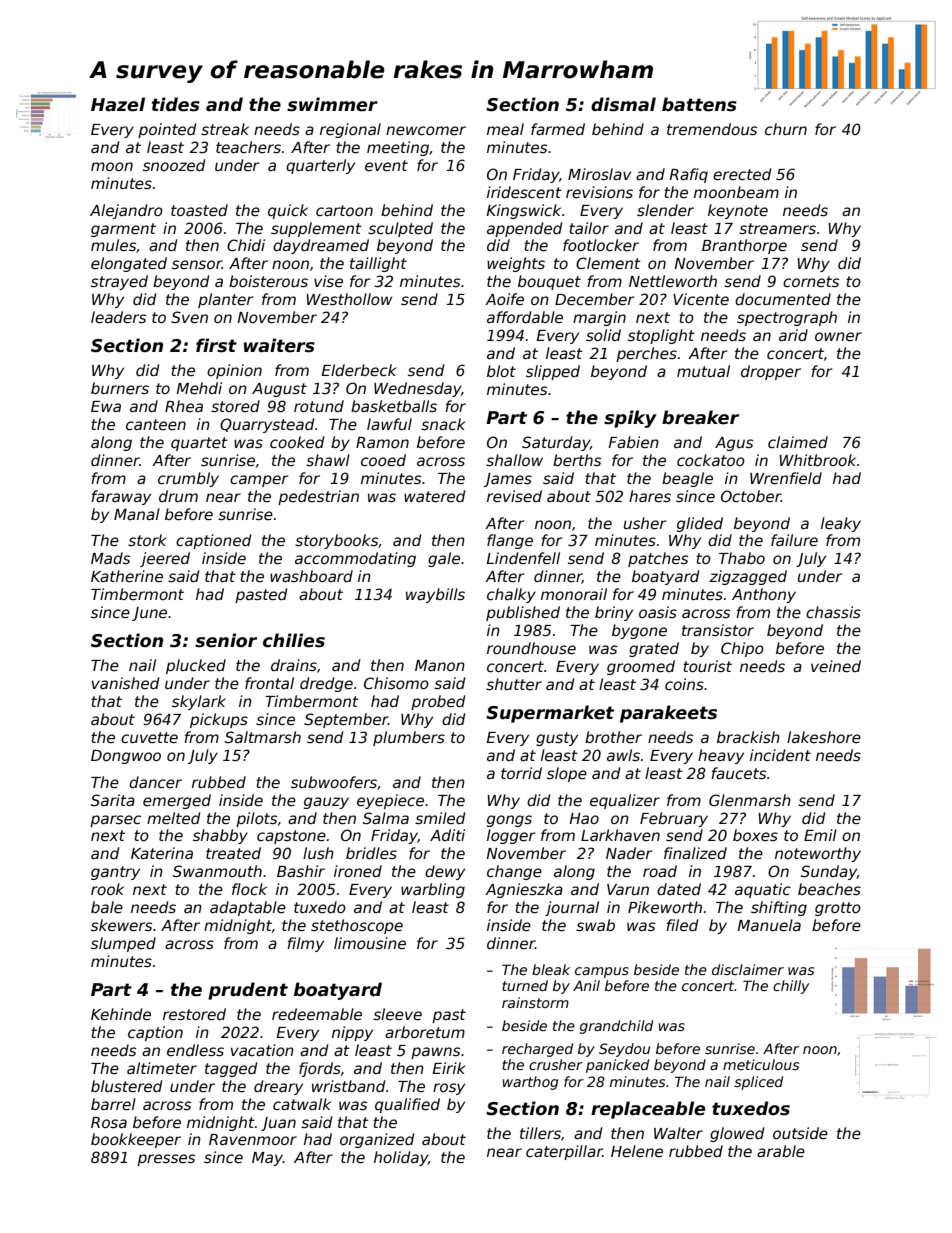 The image size is (952, 1233). I want to click on swimmer, so click(332, 104).
